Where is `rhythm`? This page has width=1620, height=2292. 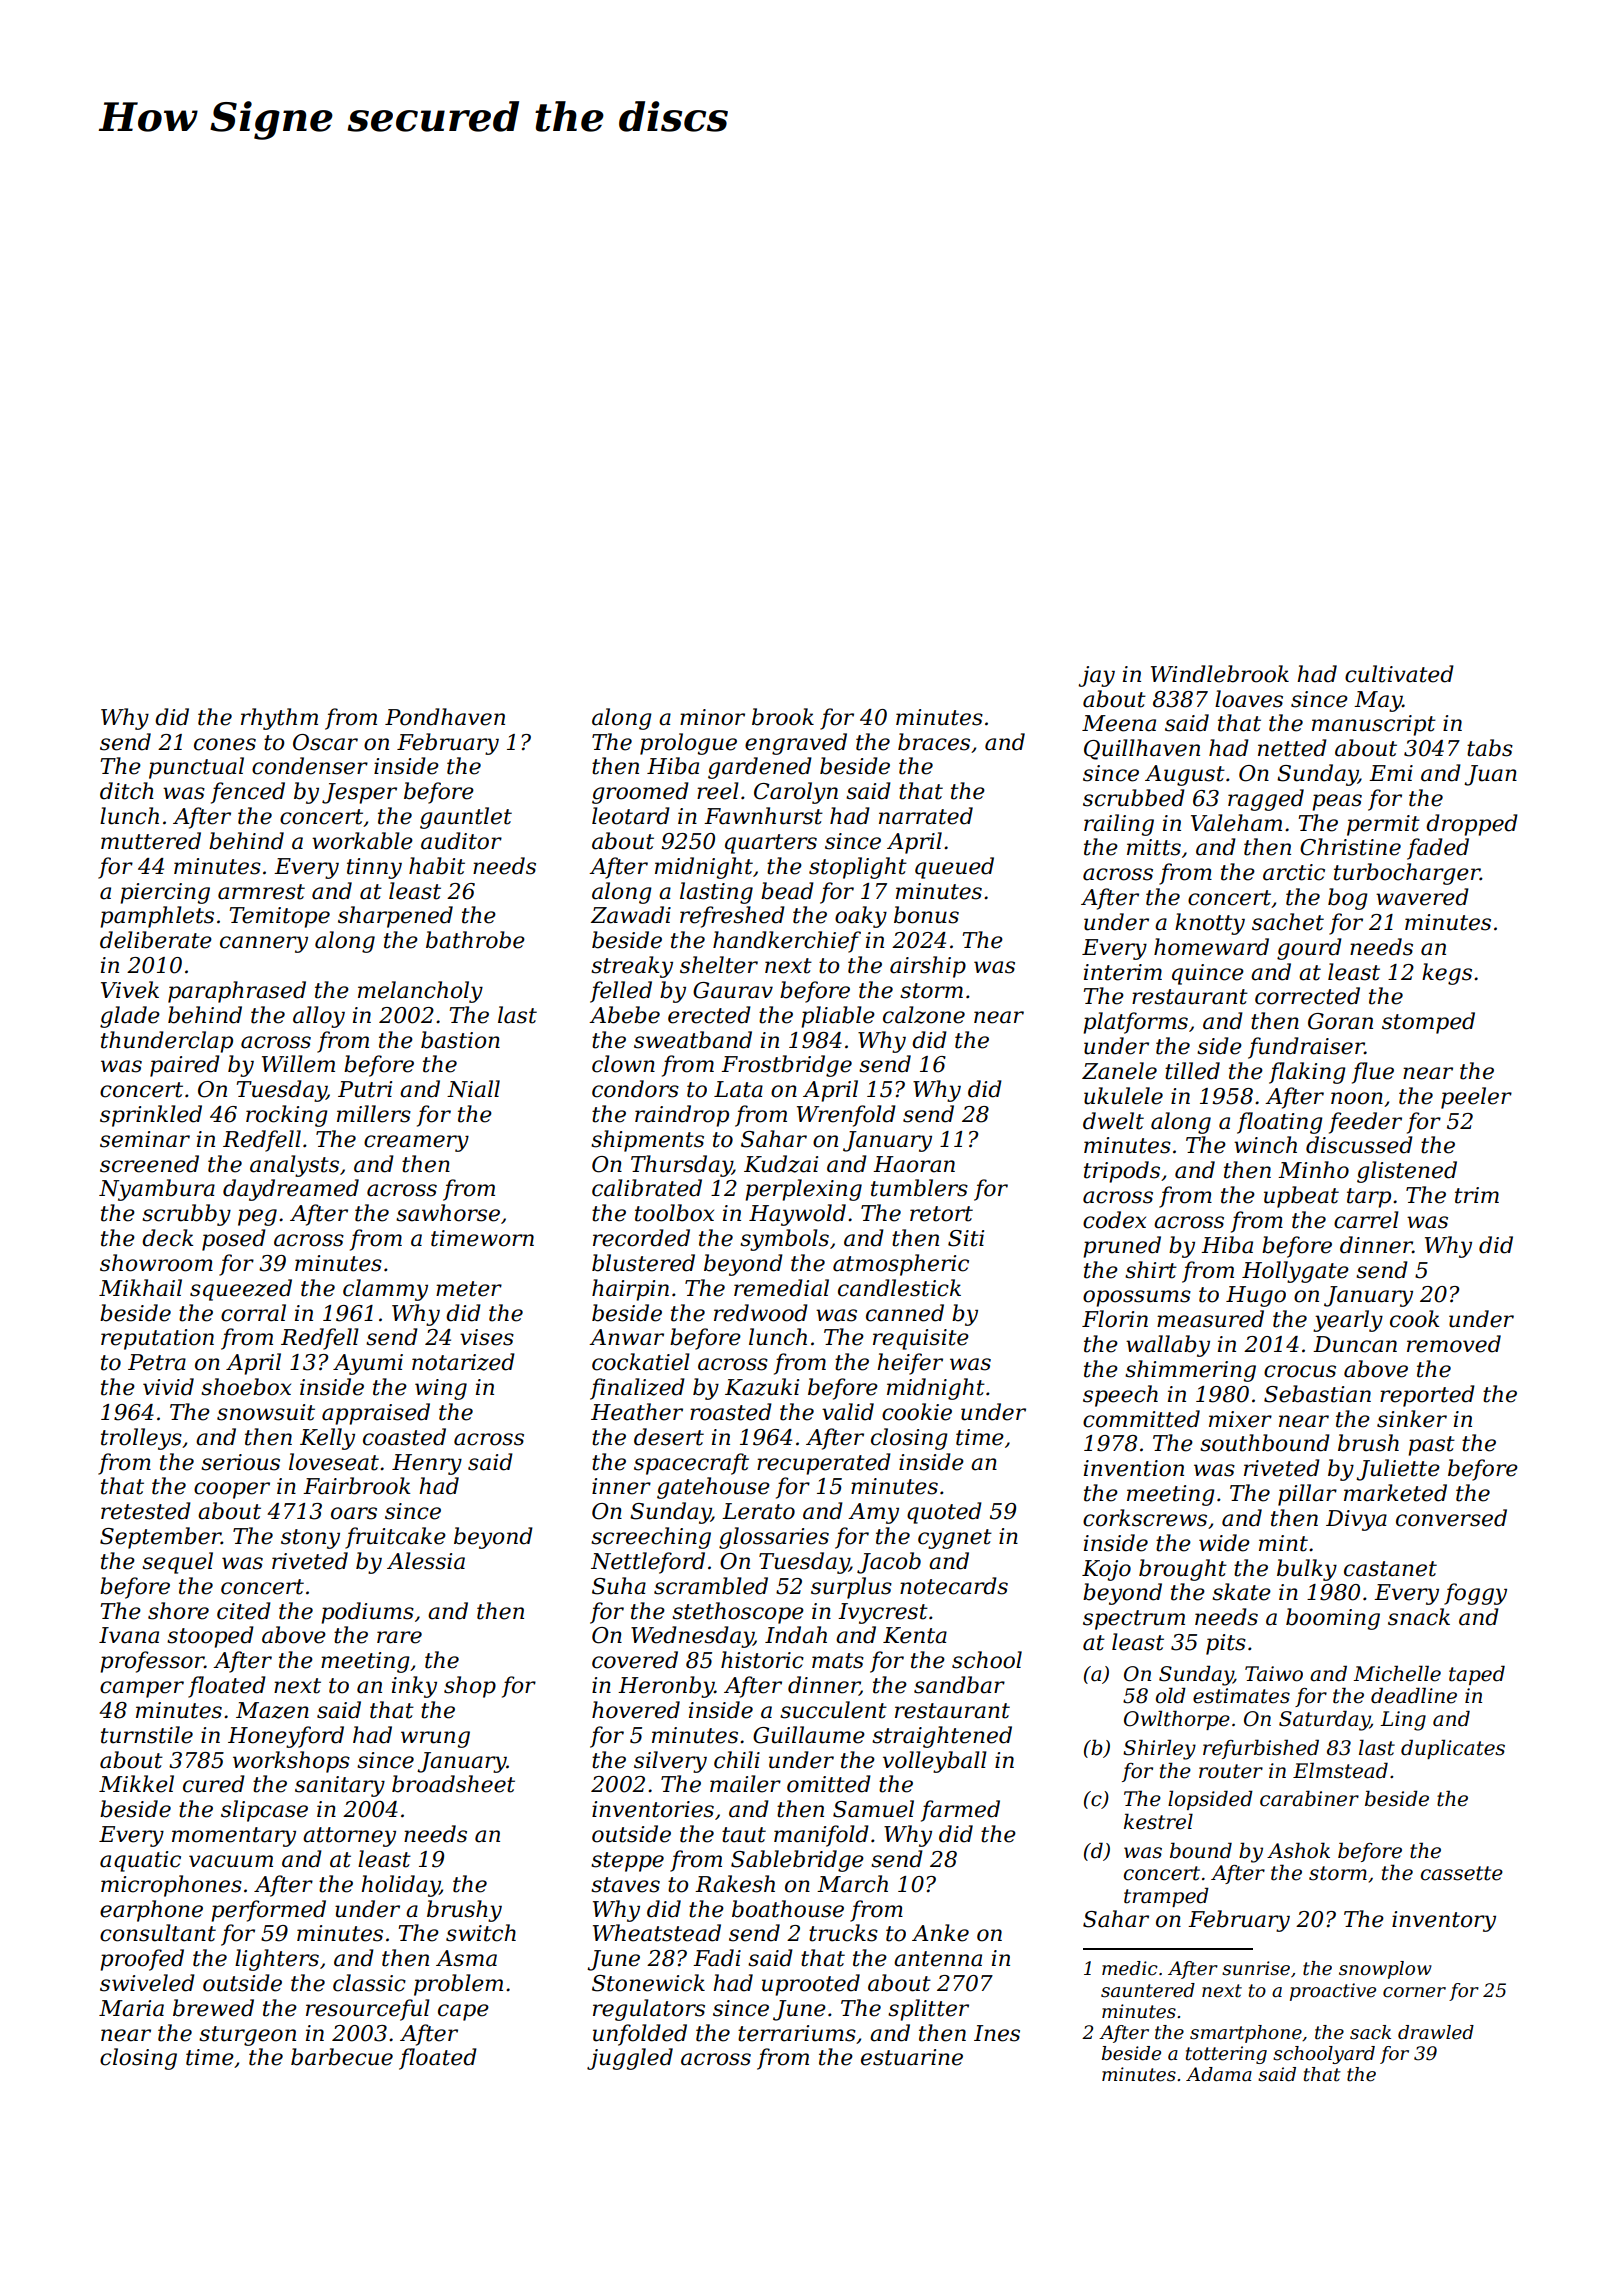
rhythm is located at coordinates (279, 719).
